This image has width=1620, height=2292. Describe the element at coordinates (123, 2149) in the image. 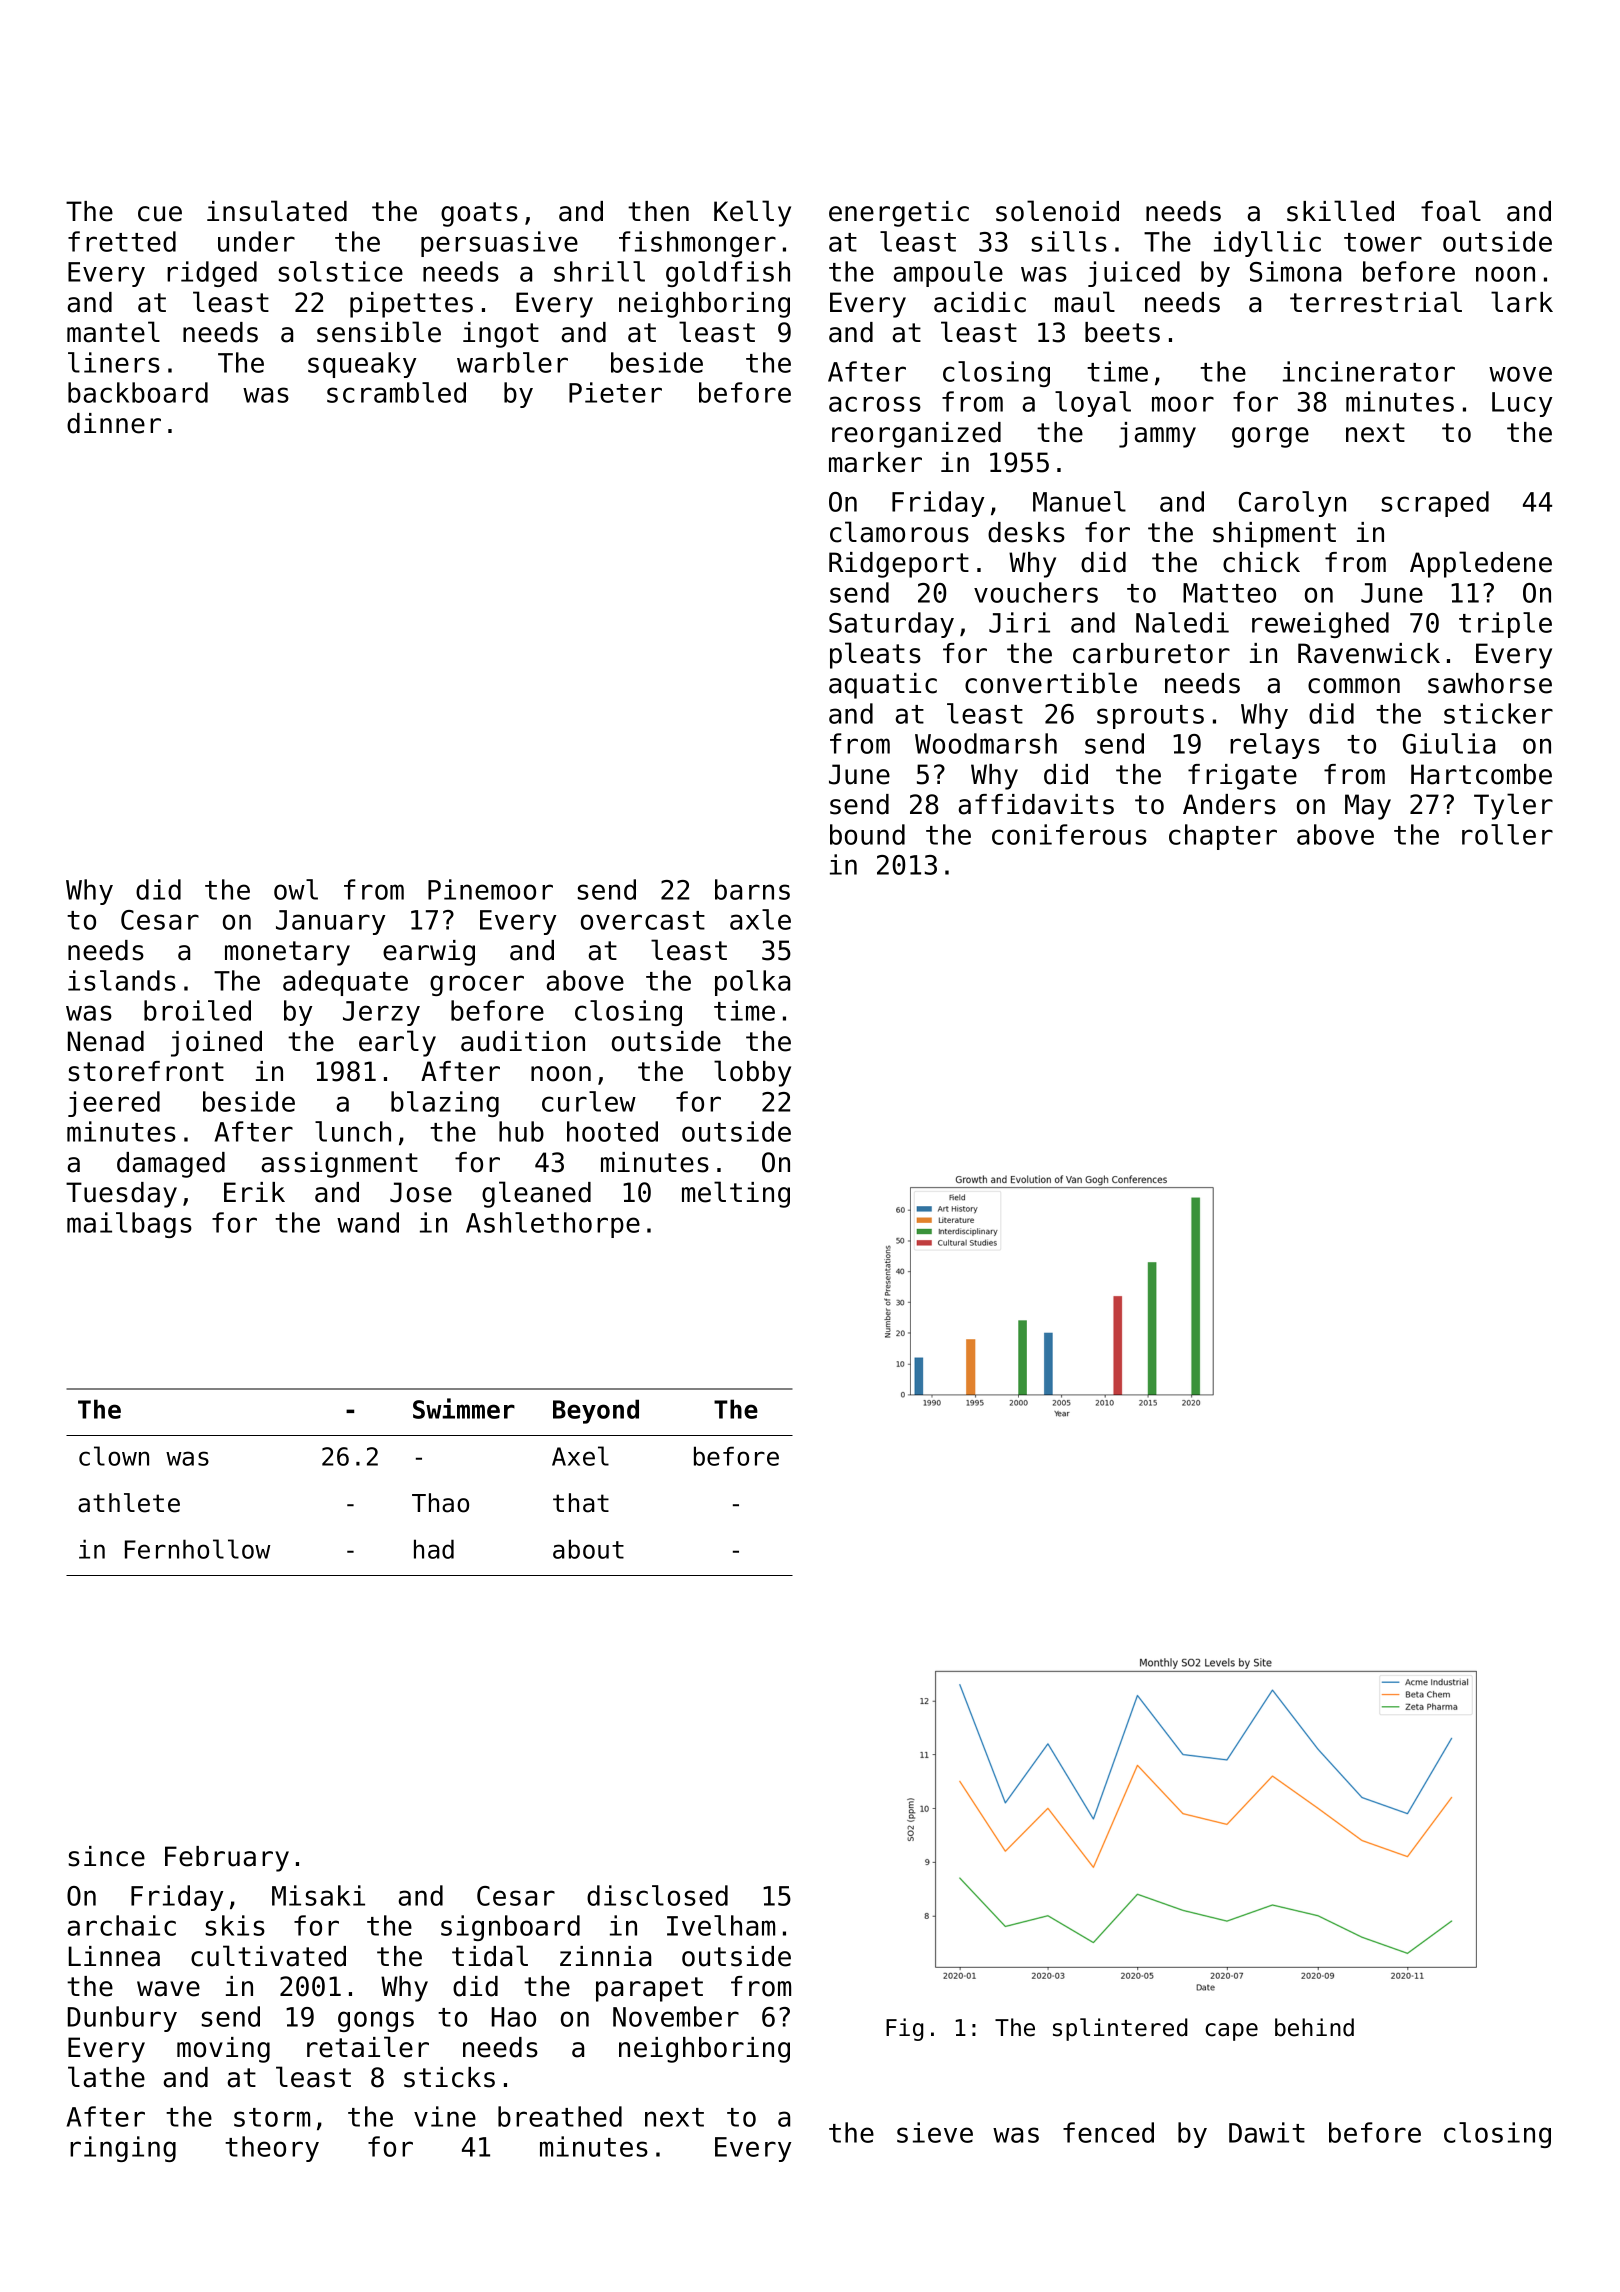

I see `ringing` at that location.
